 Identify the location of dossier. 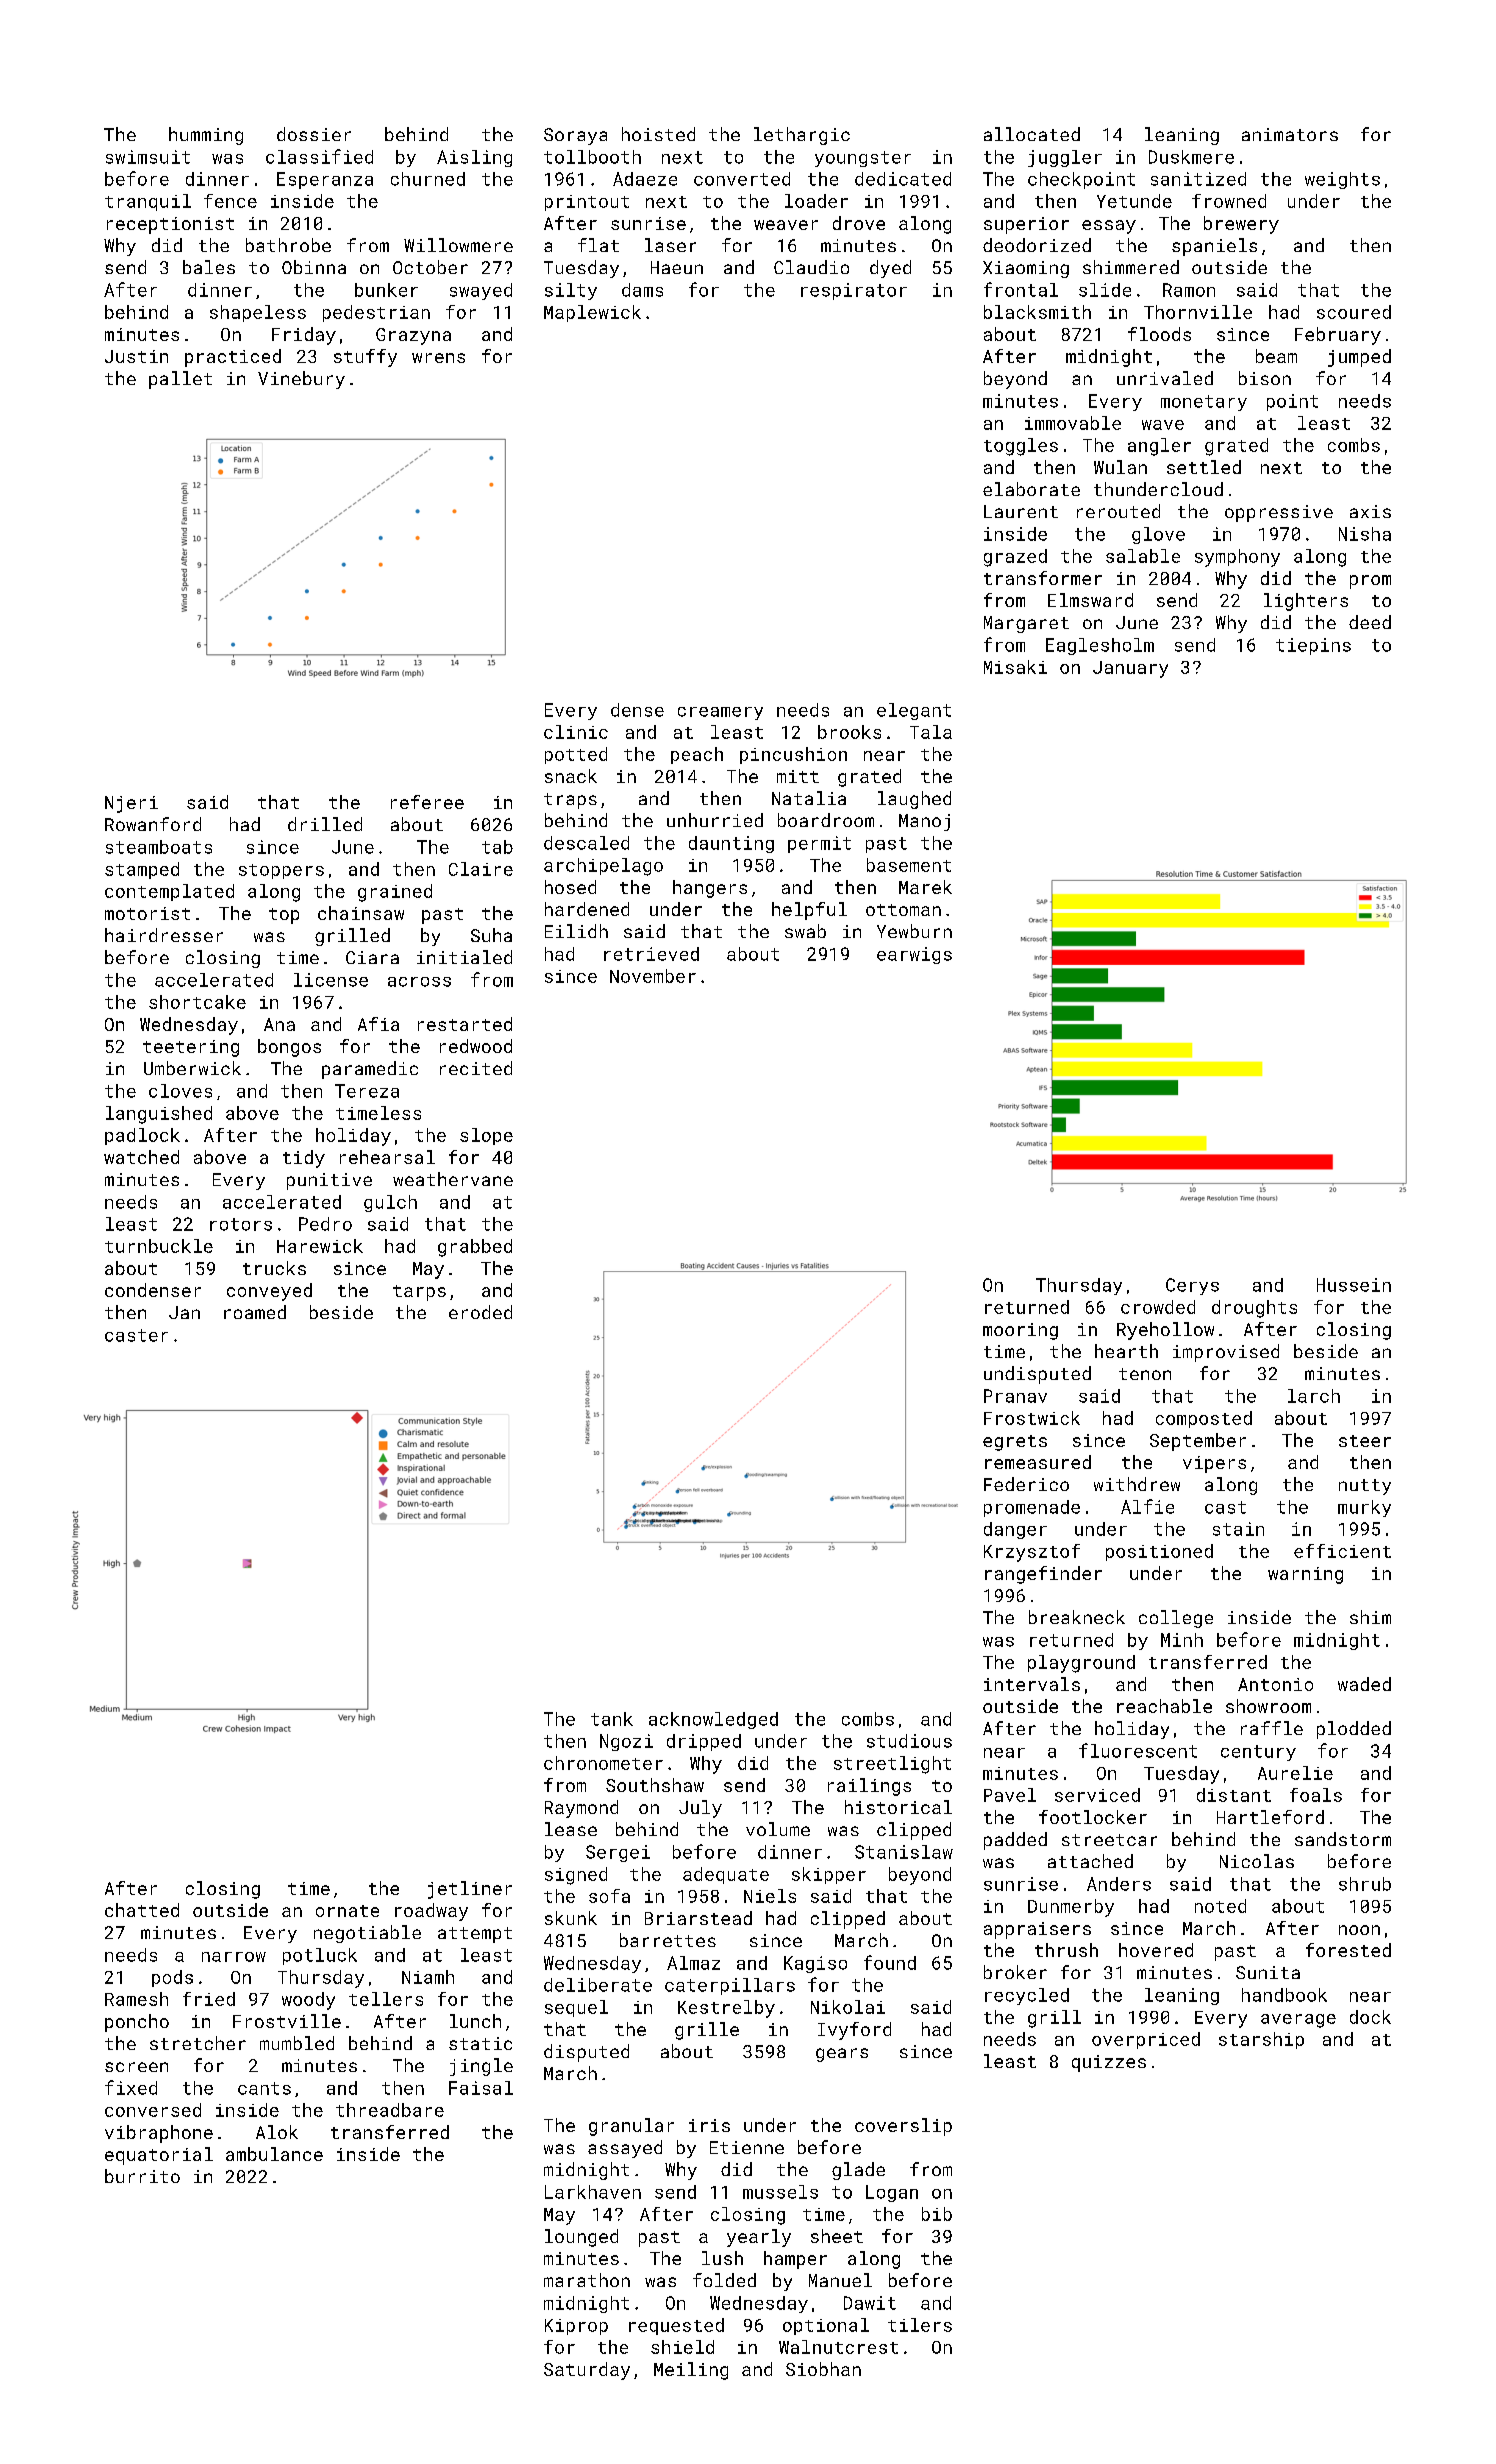
(314, 134).
